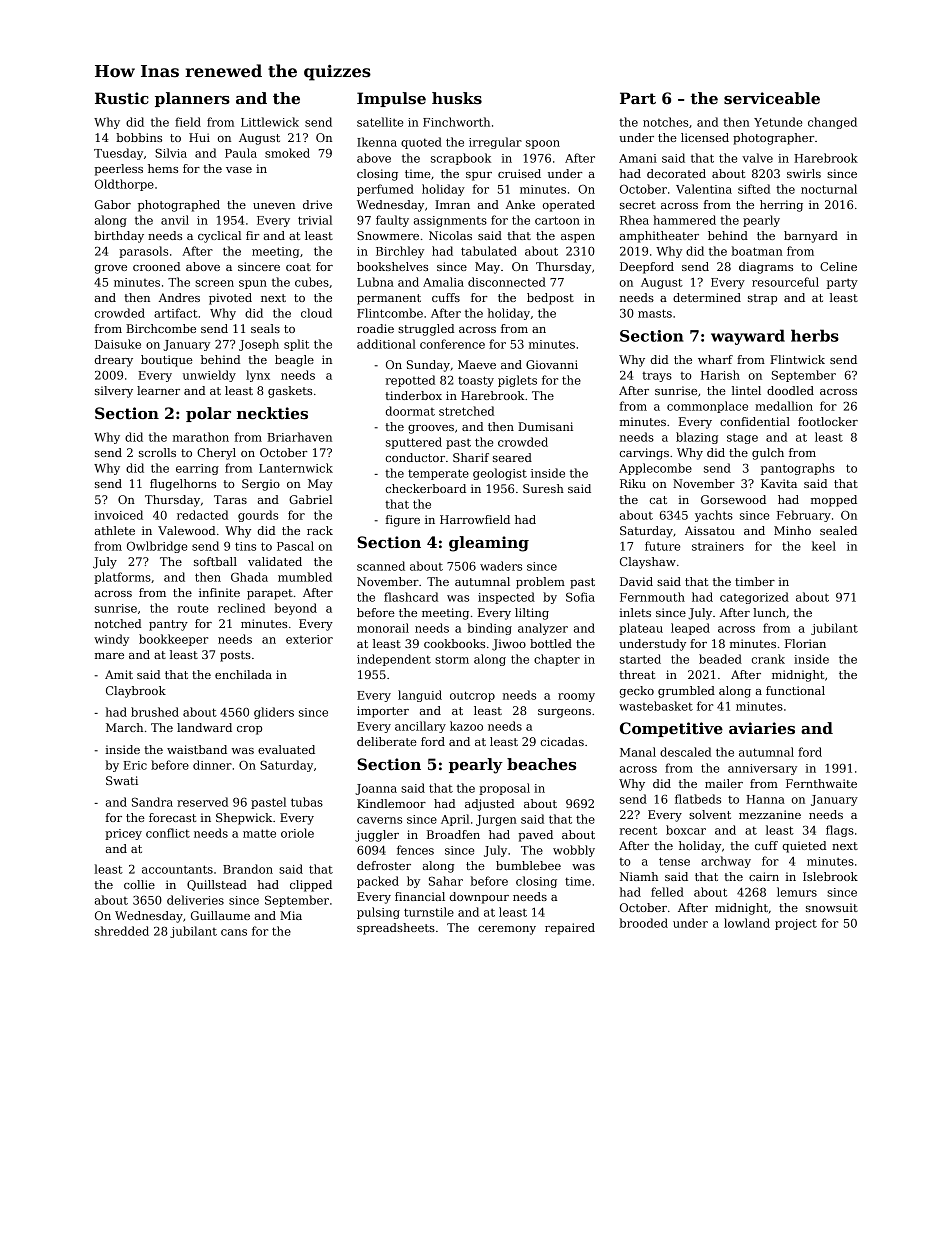 Image resolution: width=952 pixels, height=1233 pixels. I want to click on Rustic, so click(122, 98).
